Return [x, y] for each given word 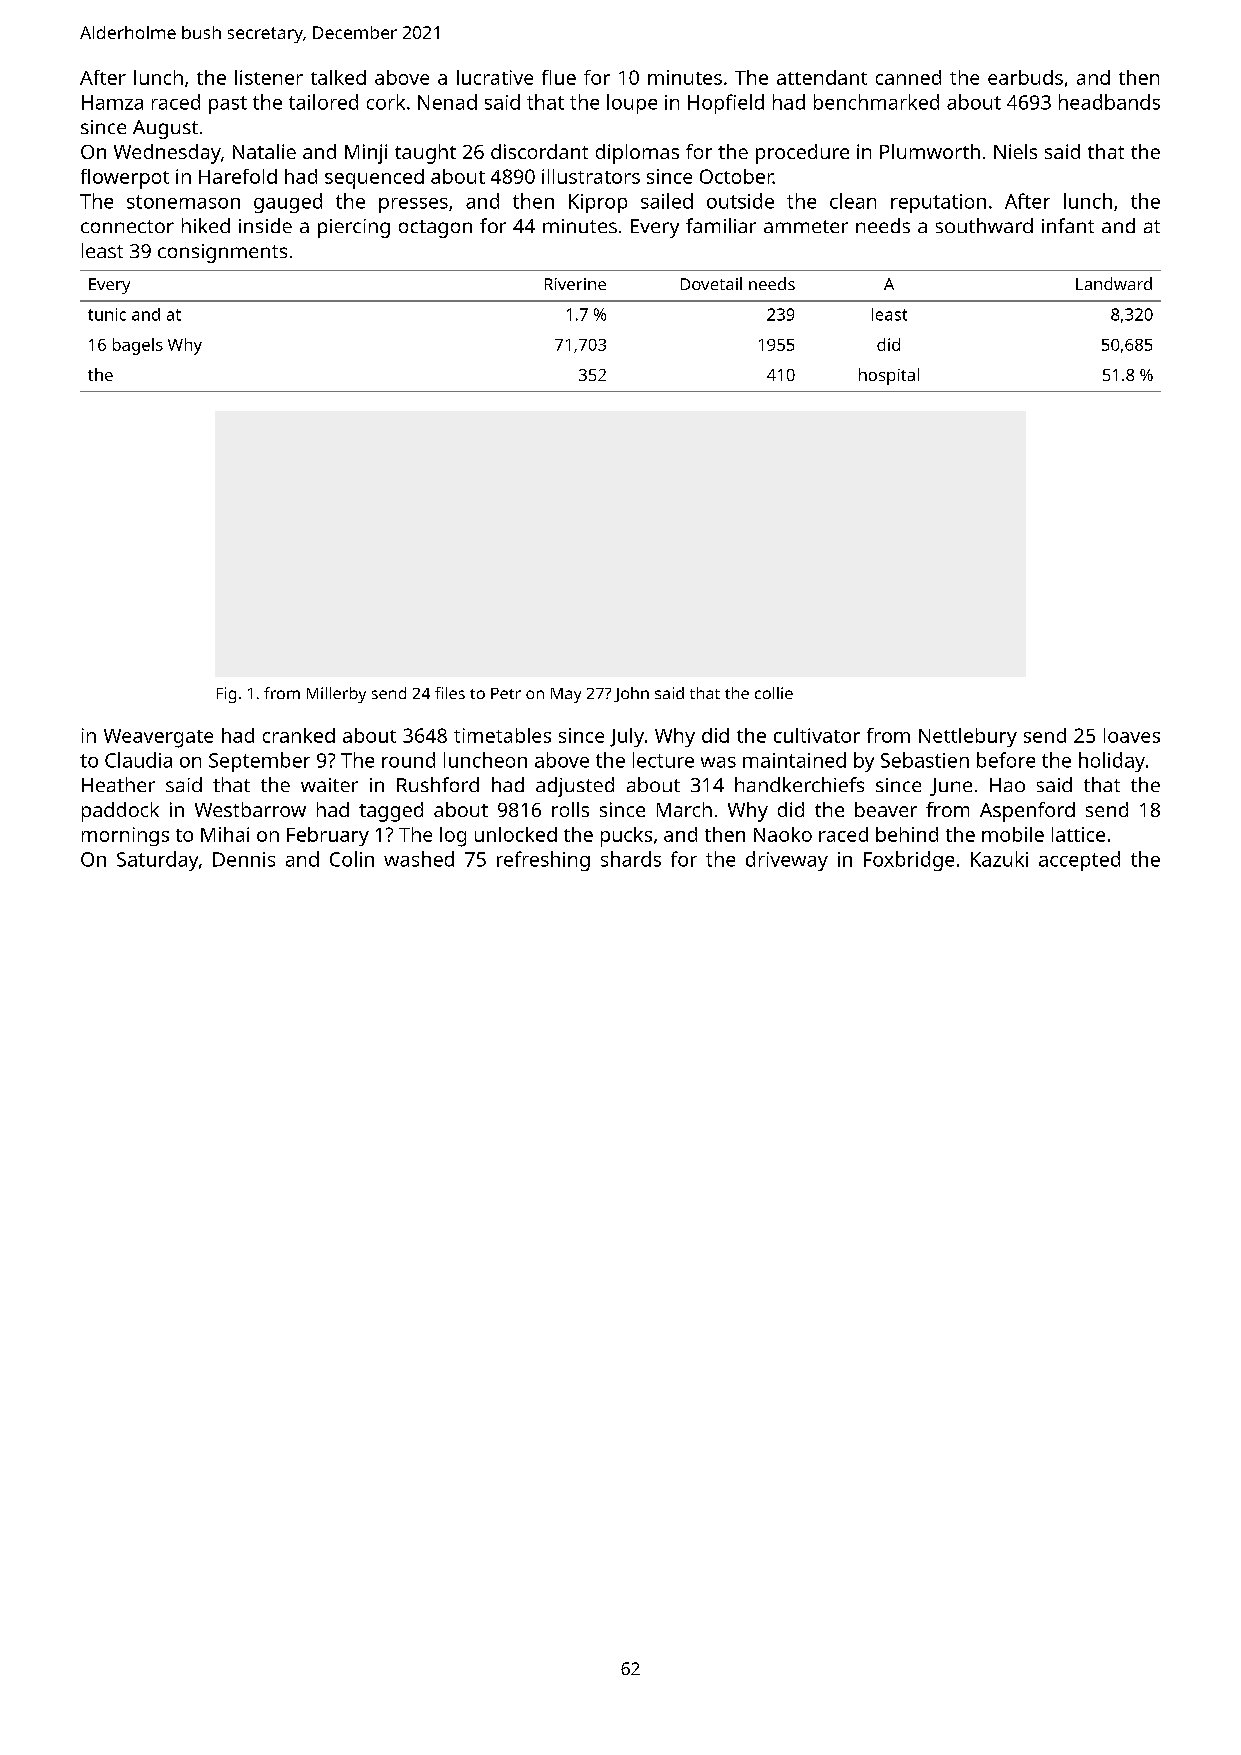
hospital [889, 376]
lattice [1078, 834]
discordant [539, 151]
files [450, 693]
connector [127, 226]
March [684, 809]
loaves [1132, 735]
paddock [120, 812]
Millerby [336, 695]
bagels [138, 346]
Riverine [575, 284]
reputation [938, 203]
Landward [1114, 283]
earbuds [1025, 77]
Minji [366, 154]
